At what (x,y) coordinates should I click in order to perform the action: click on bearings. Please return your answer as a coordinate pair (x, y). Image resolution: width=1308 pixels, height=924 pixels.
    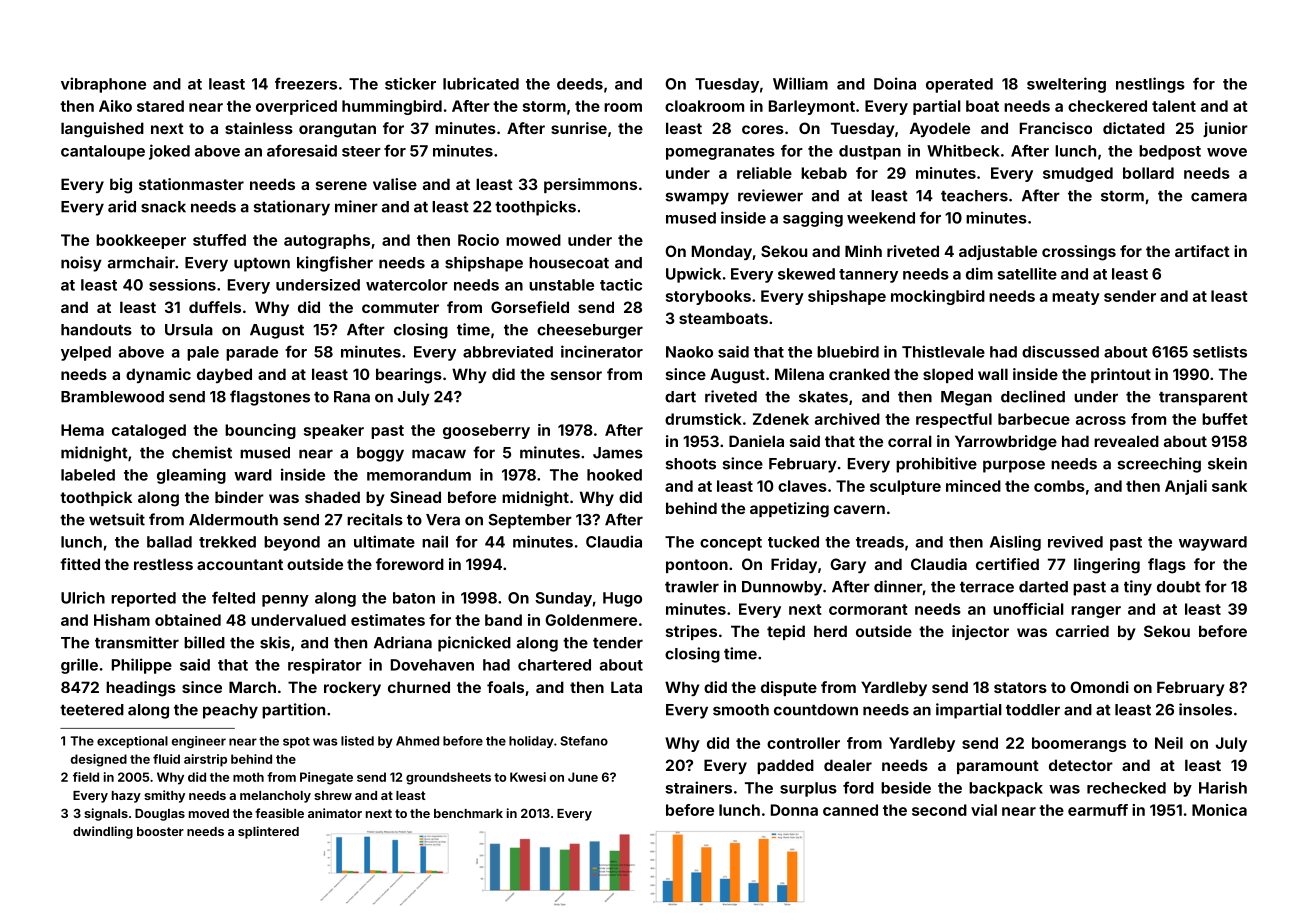
    Looking at the image, I should click on (409, 376).
